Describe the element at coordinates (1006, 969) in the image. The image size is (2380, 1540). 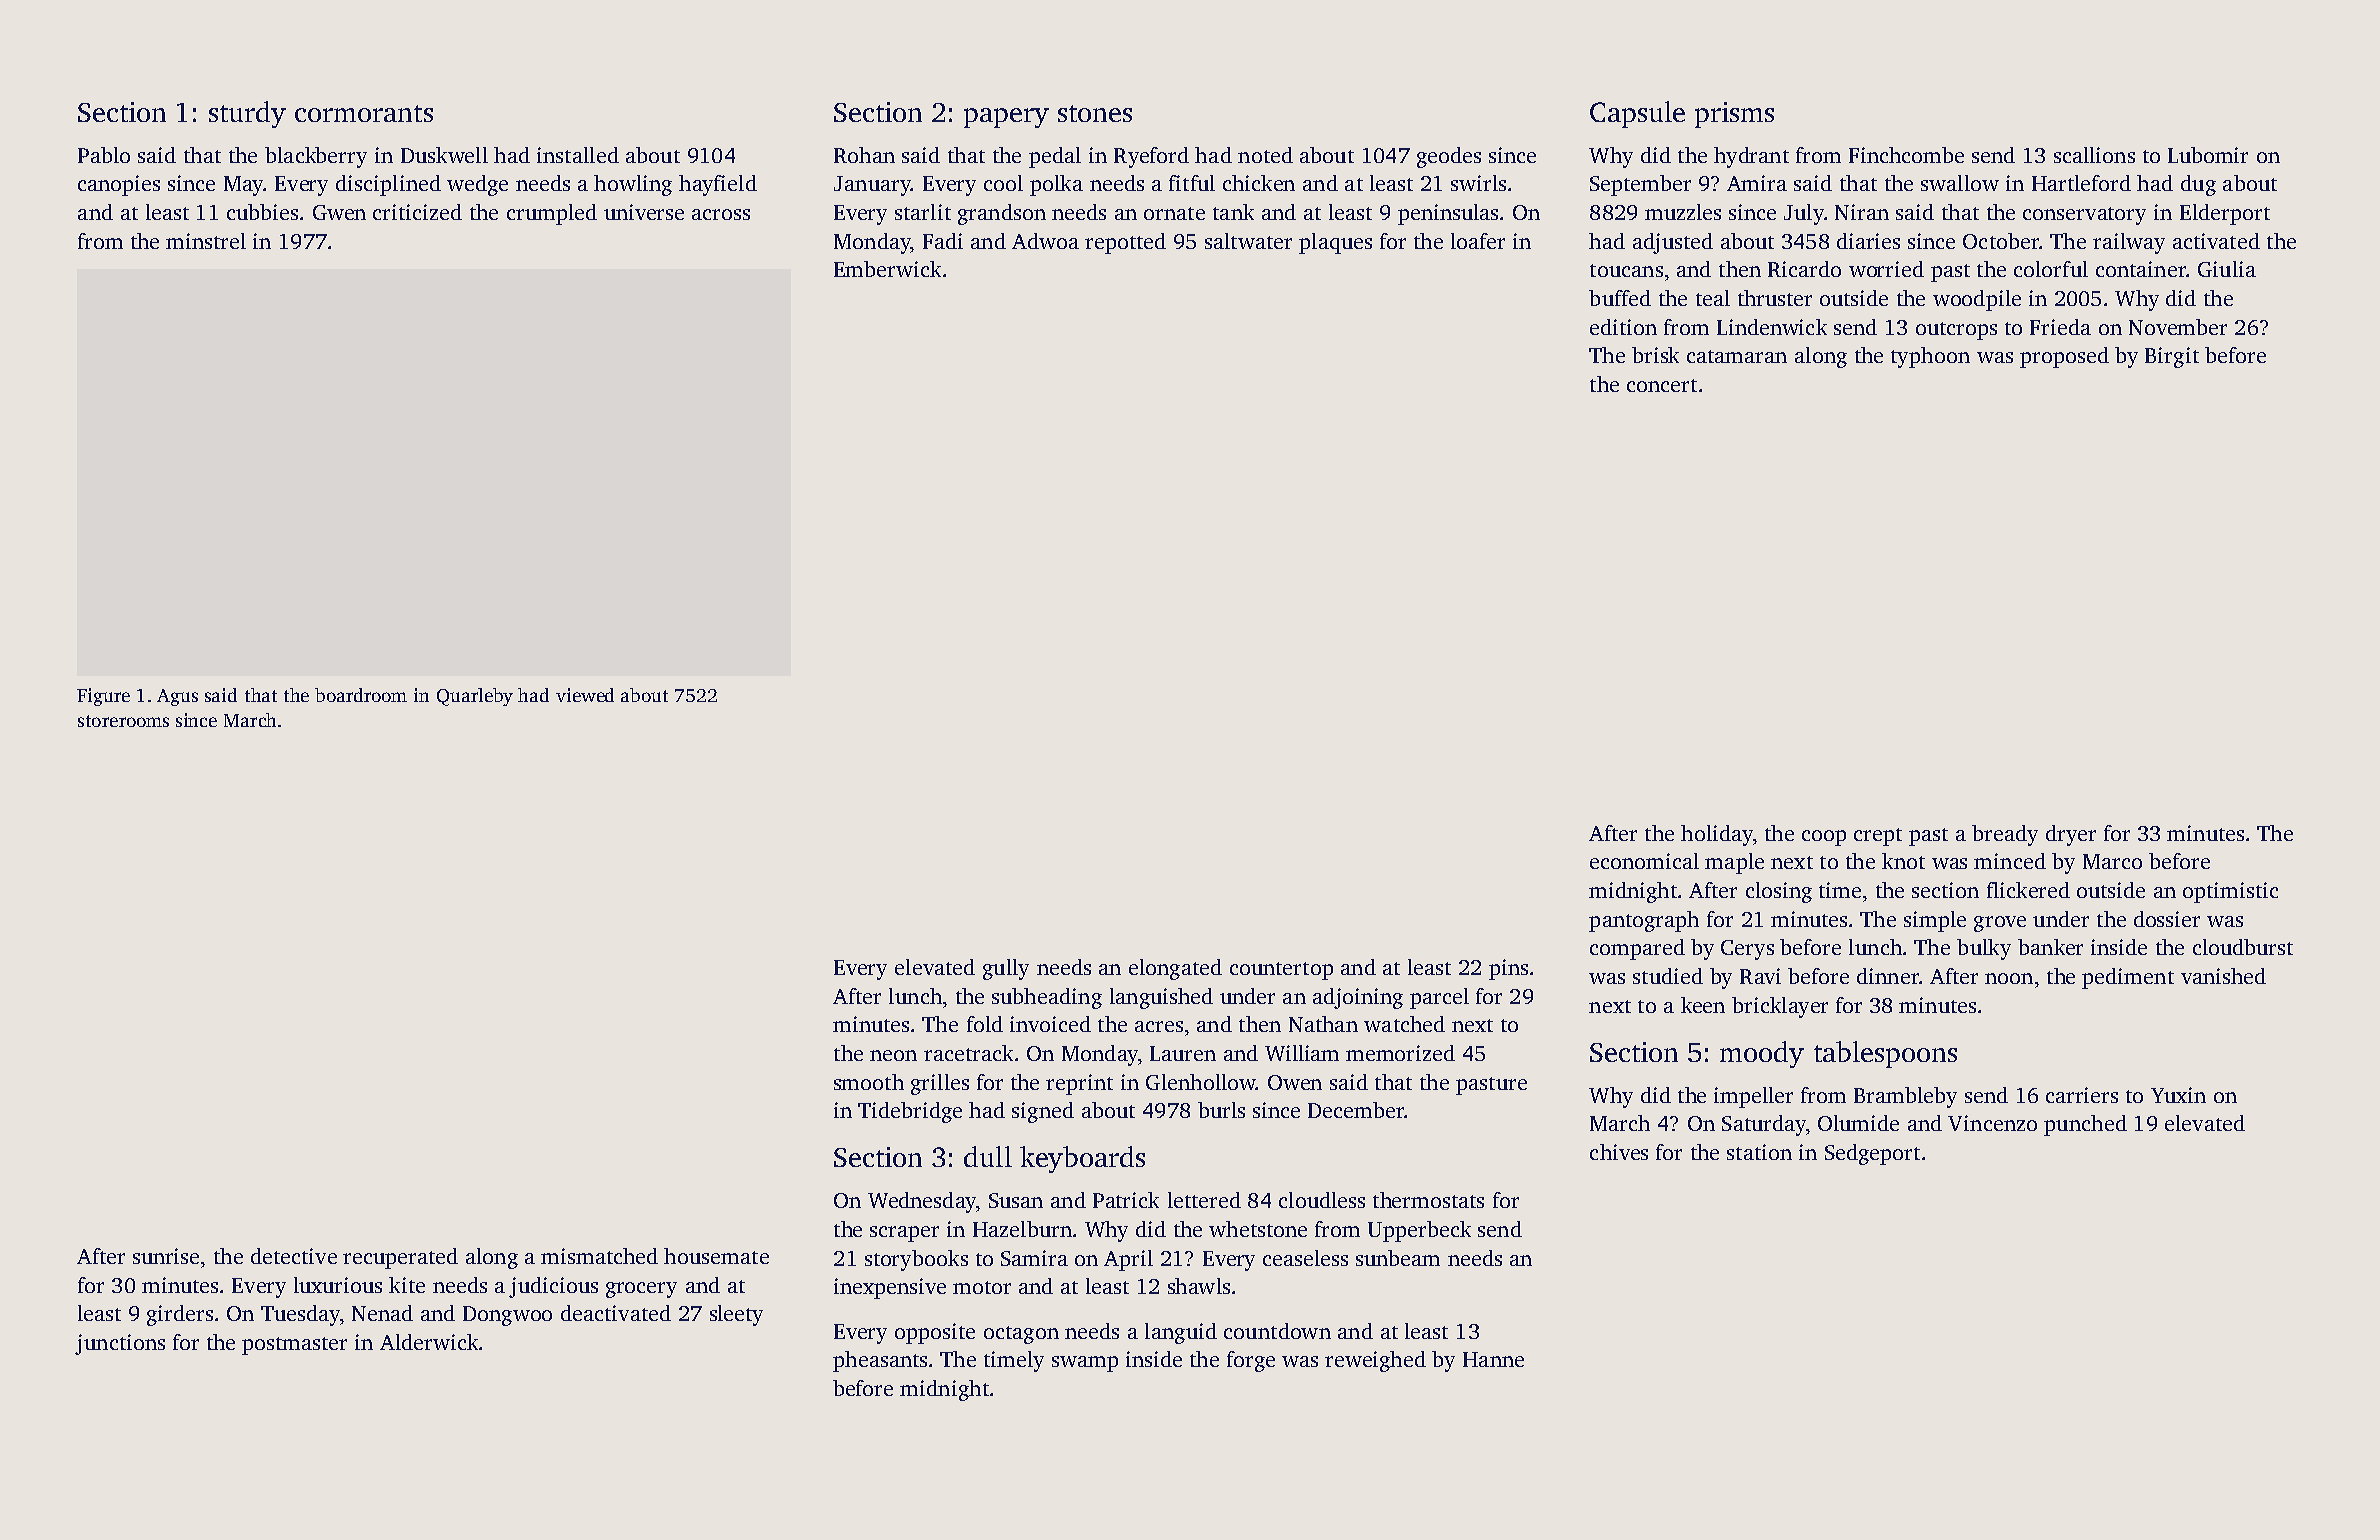
I see `gully` at that location.
